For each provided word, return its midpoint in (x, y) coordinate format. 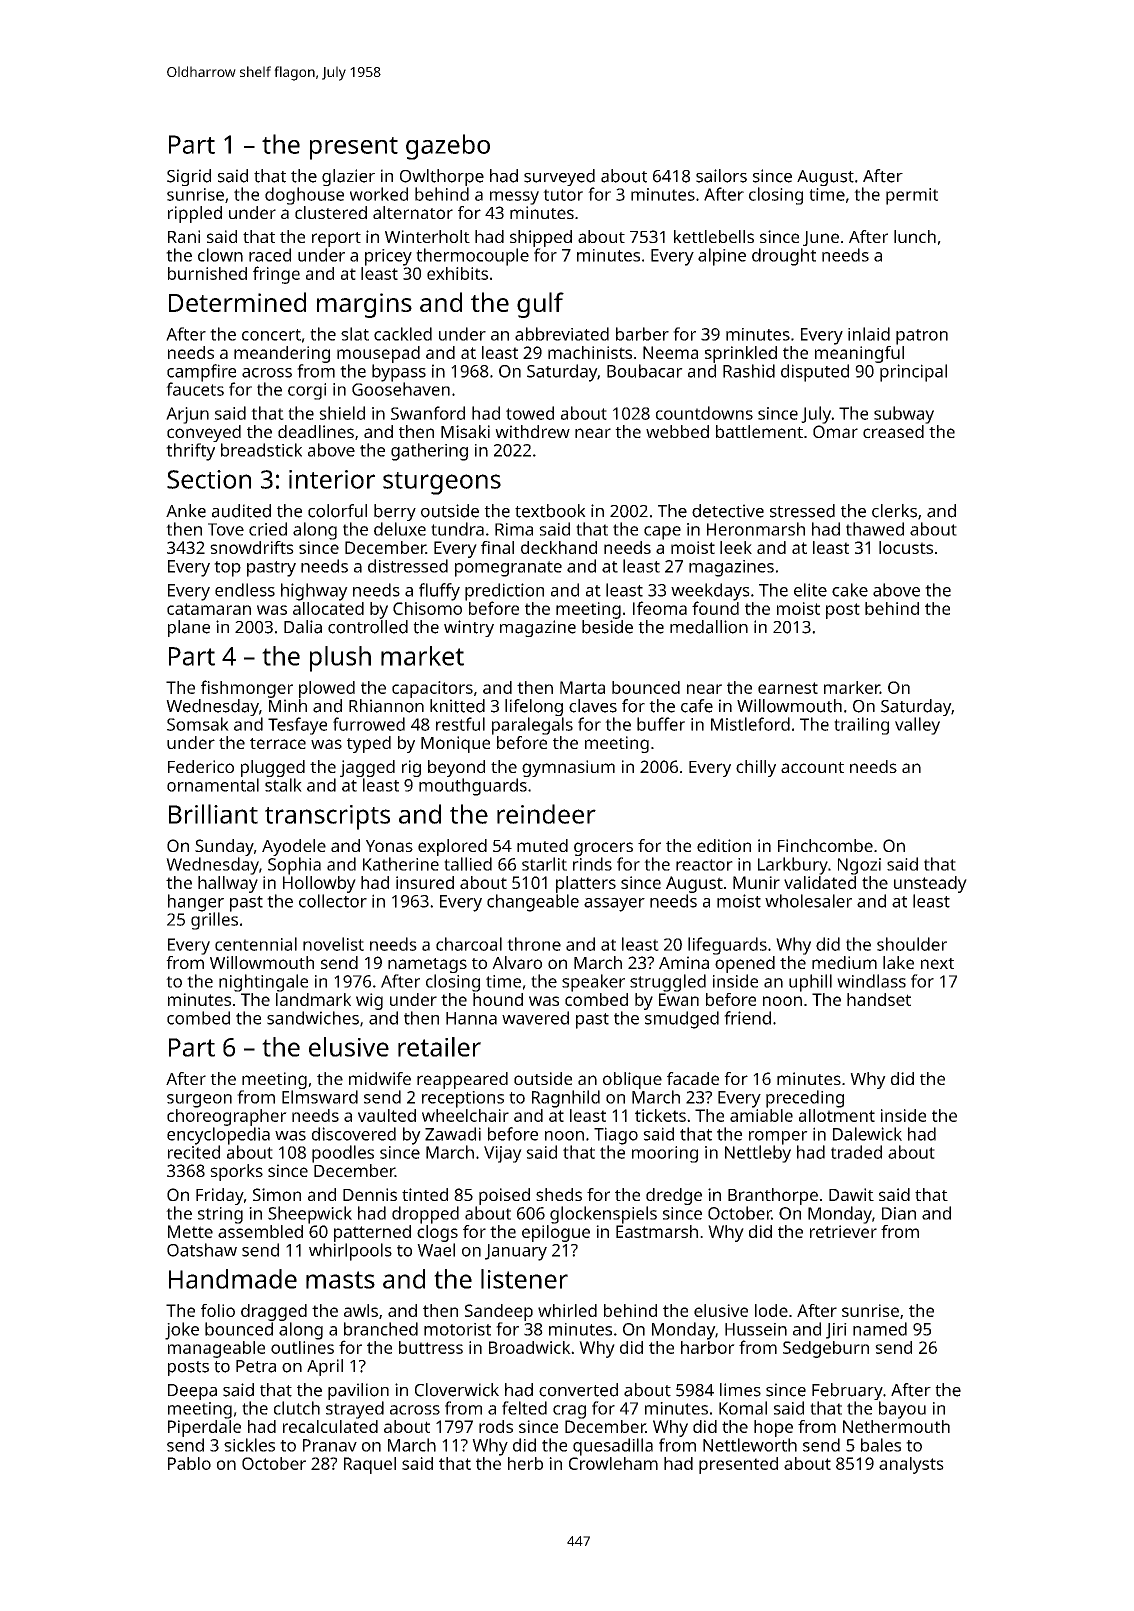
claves (593, 706)
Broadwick (530, 1347)
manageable (216, 1349)
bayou (902, 1410)
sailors (721, 176)
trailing (861, 726)
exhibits (457, 273)
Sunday (224, 847)
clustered (331, 212)
